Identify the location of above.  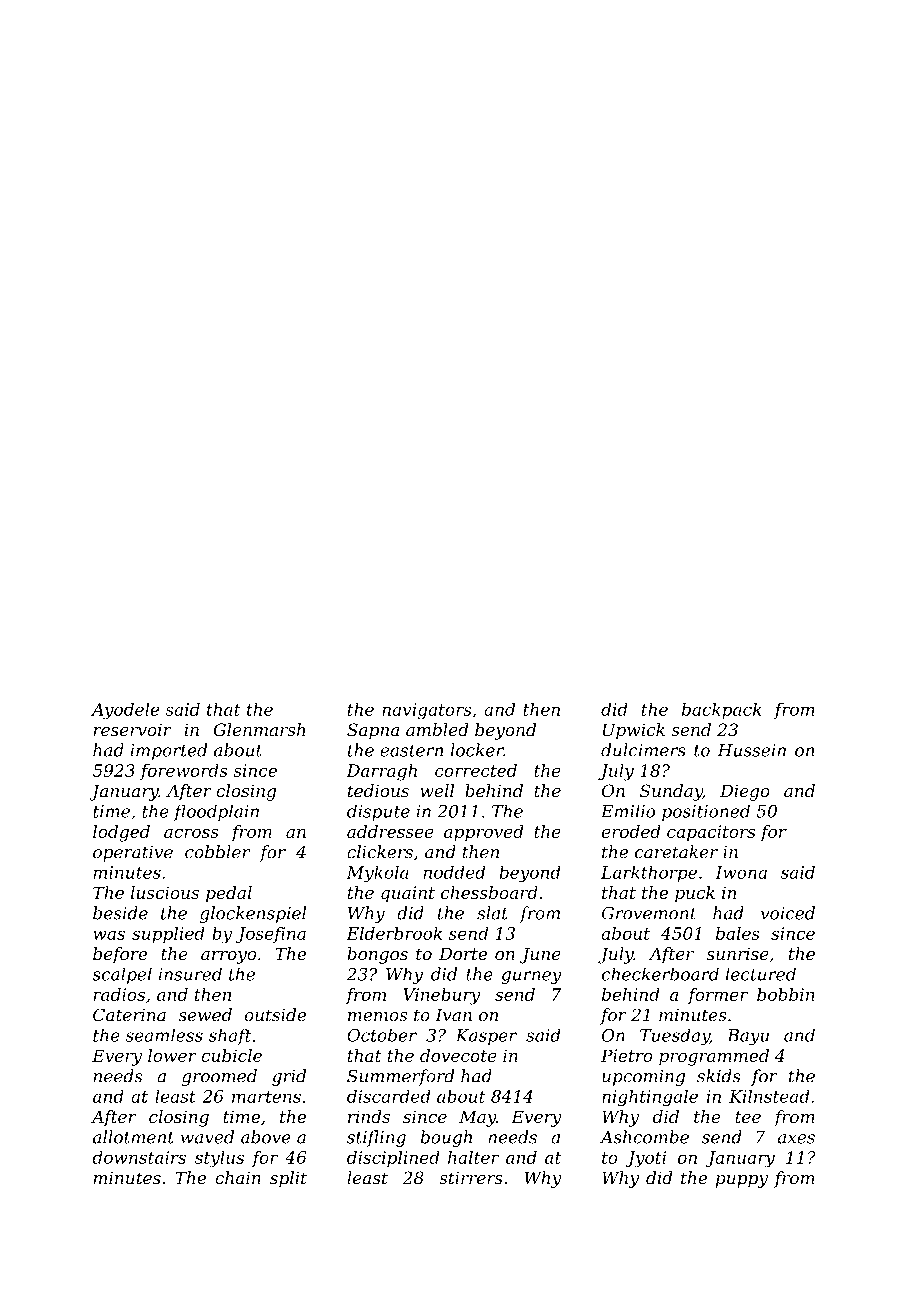
(266, 1137).
